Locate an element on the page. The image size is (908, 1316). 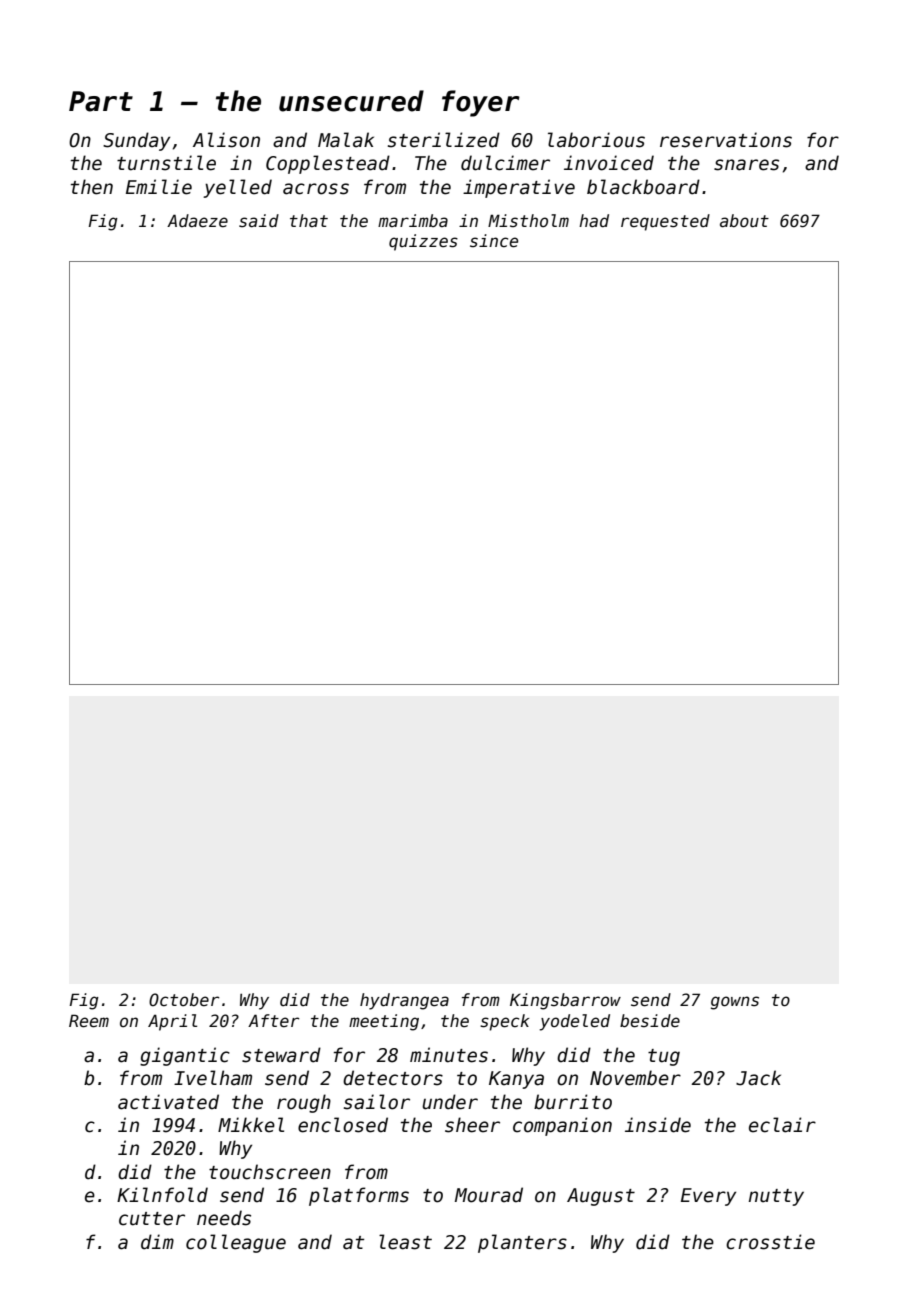
Mistholm is located at coordinates (528, 221).
